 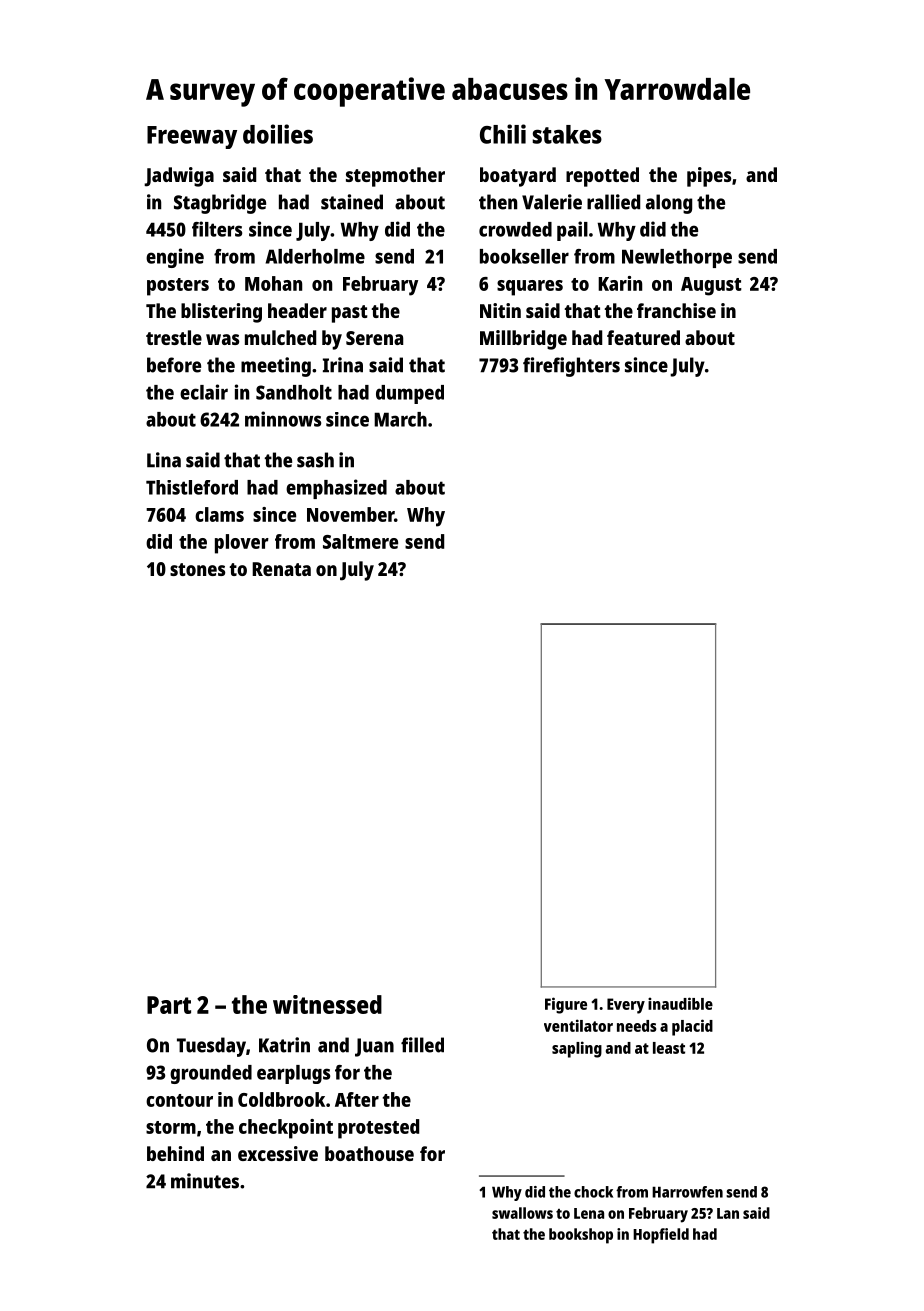 What do you see at coordinates (281, 569) in the screenshot?
I see `Renata` at bounding box center [281, 569].
